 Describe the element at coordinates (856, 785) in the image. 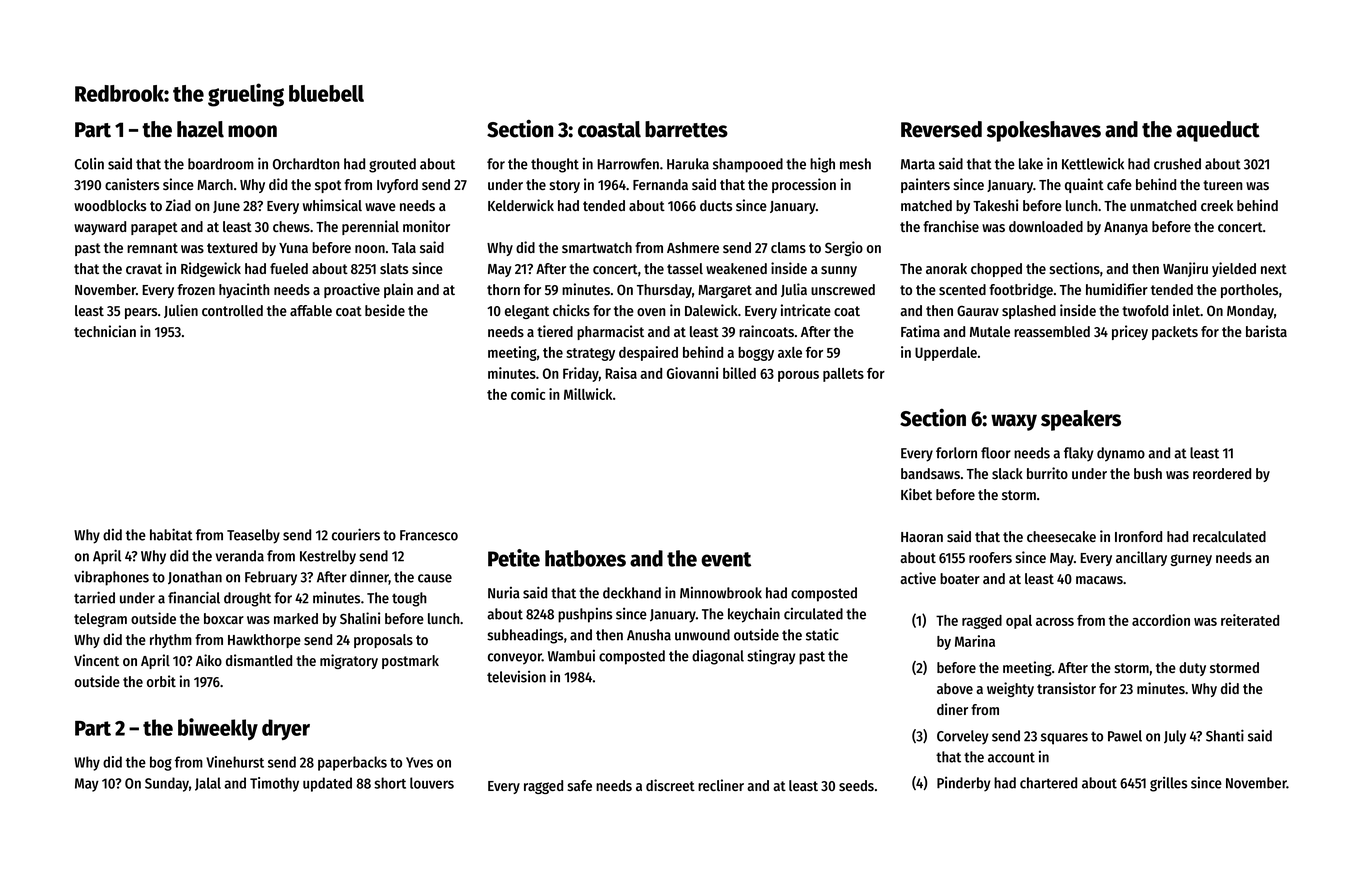

I see `seeds` at that location.
